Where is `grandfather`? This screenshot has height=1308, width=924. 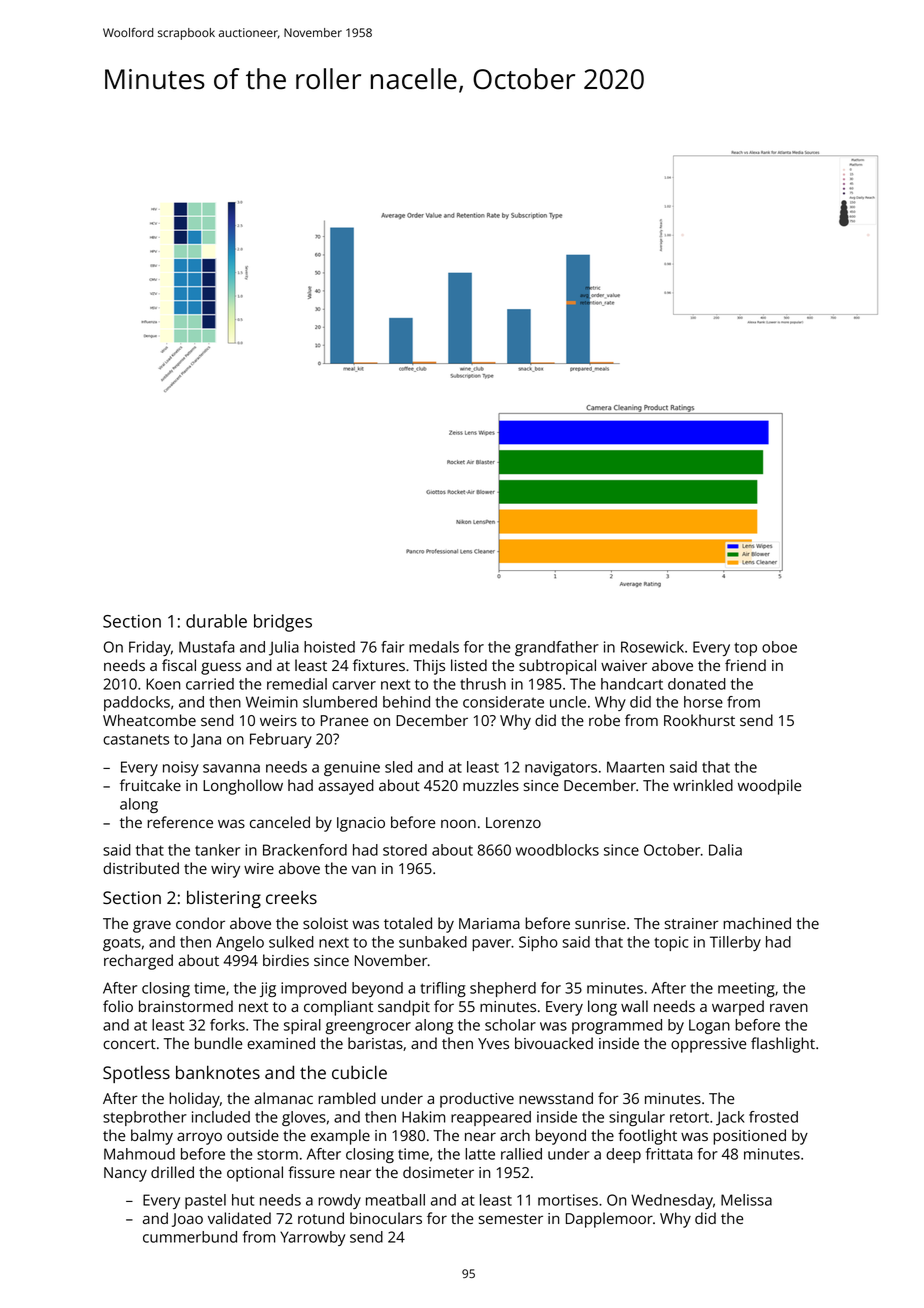 grandfather is located at coordinates (557, 648).
